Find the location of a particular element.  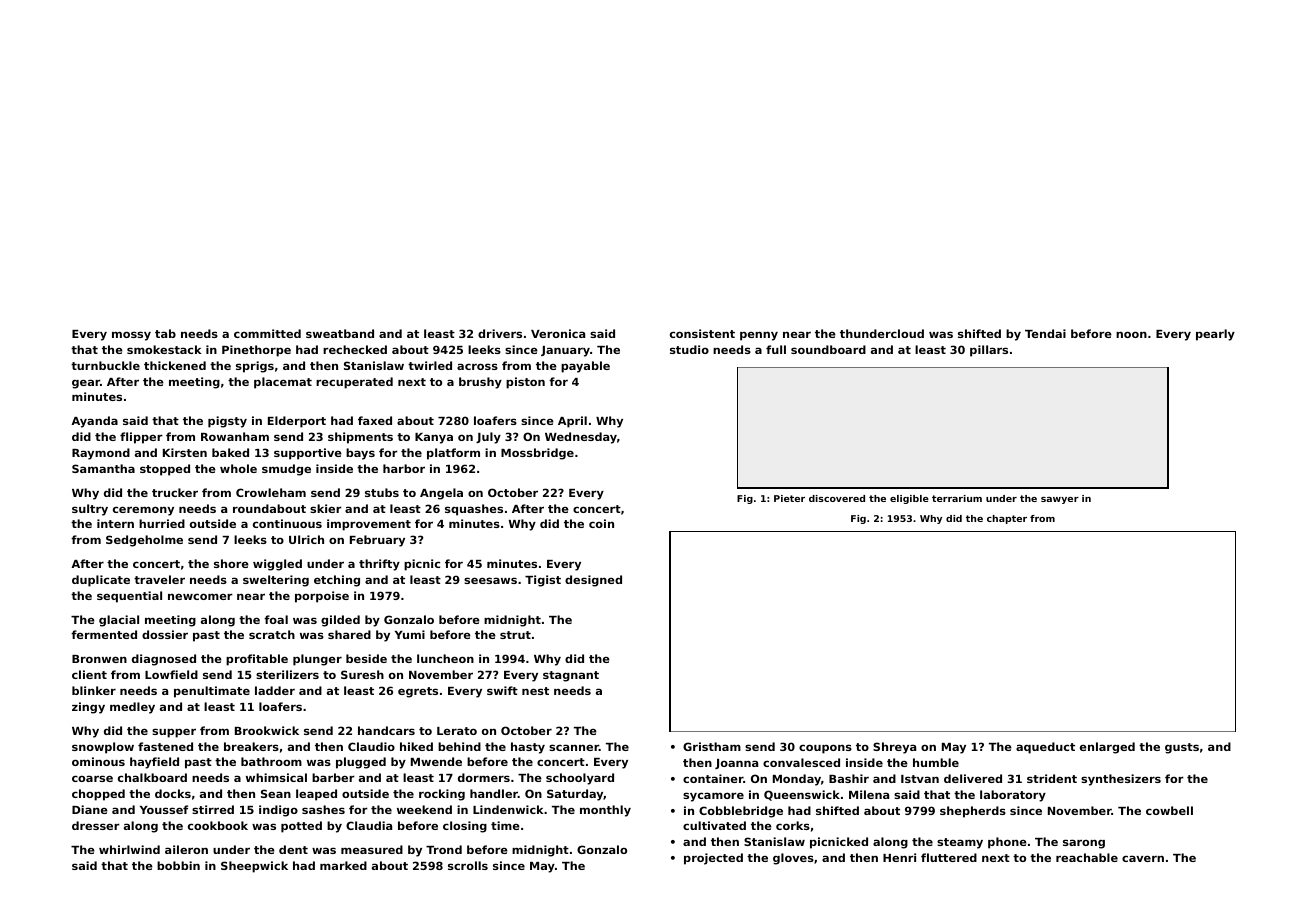

designed is located at coordinates (593, 581).
